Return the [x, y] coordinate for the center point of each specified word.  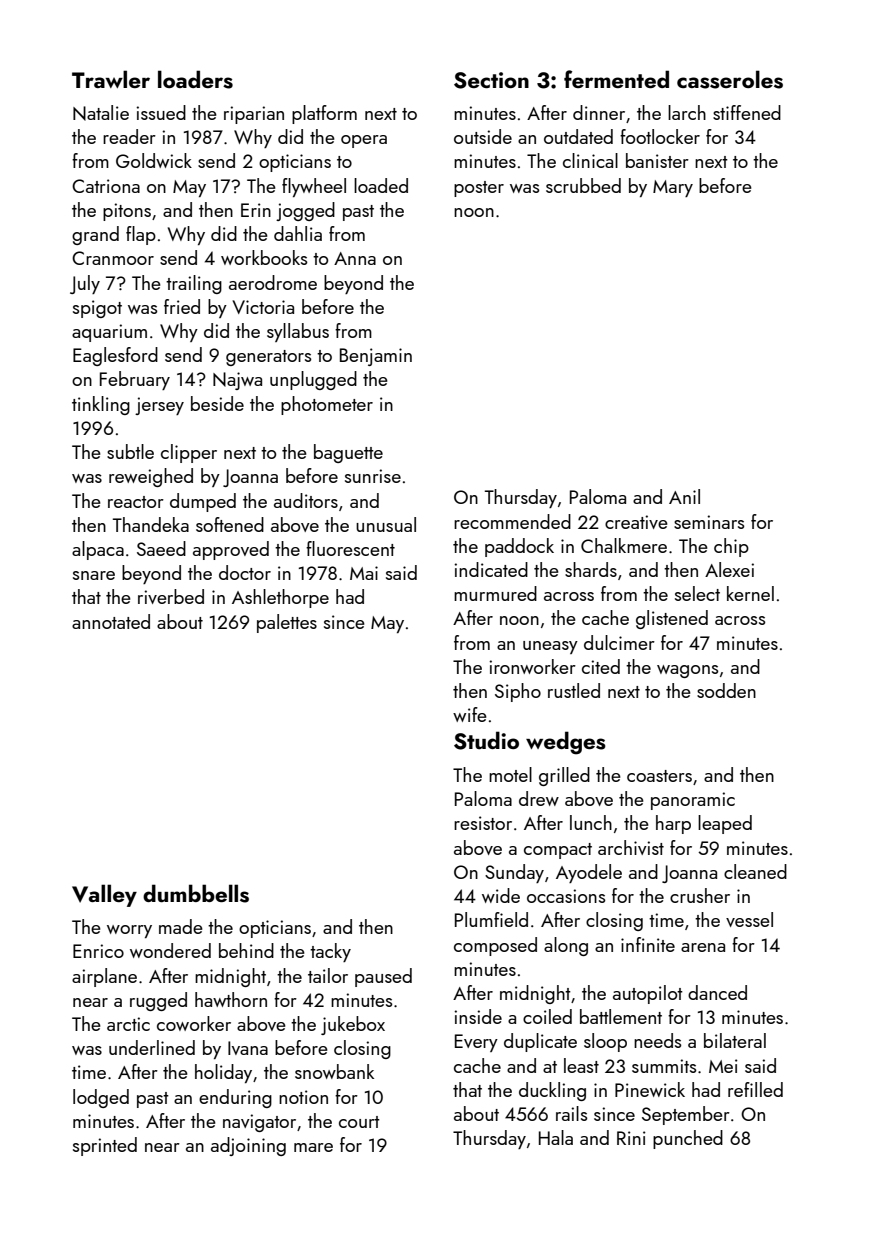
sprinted [105, 1146]
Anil [684, 496]
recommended [512, 521]
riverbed [171, 596]
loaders [195, 79]
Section [491, 80]
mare [313, 1147]
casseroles [730, 79]
